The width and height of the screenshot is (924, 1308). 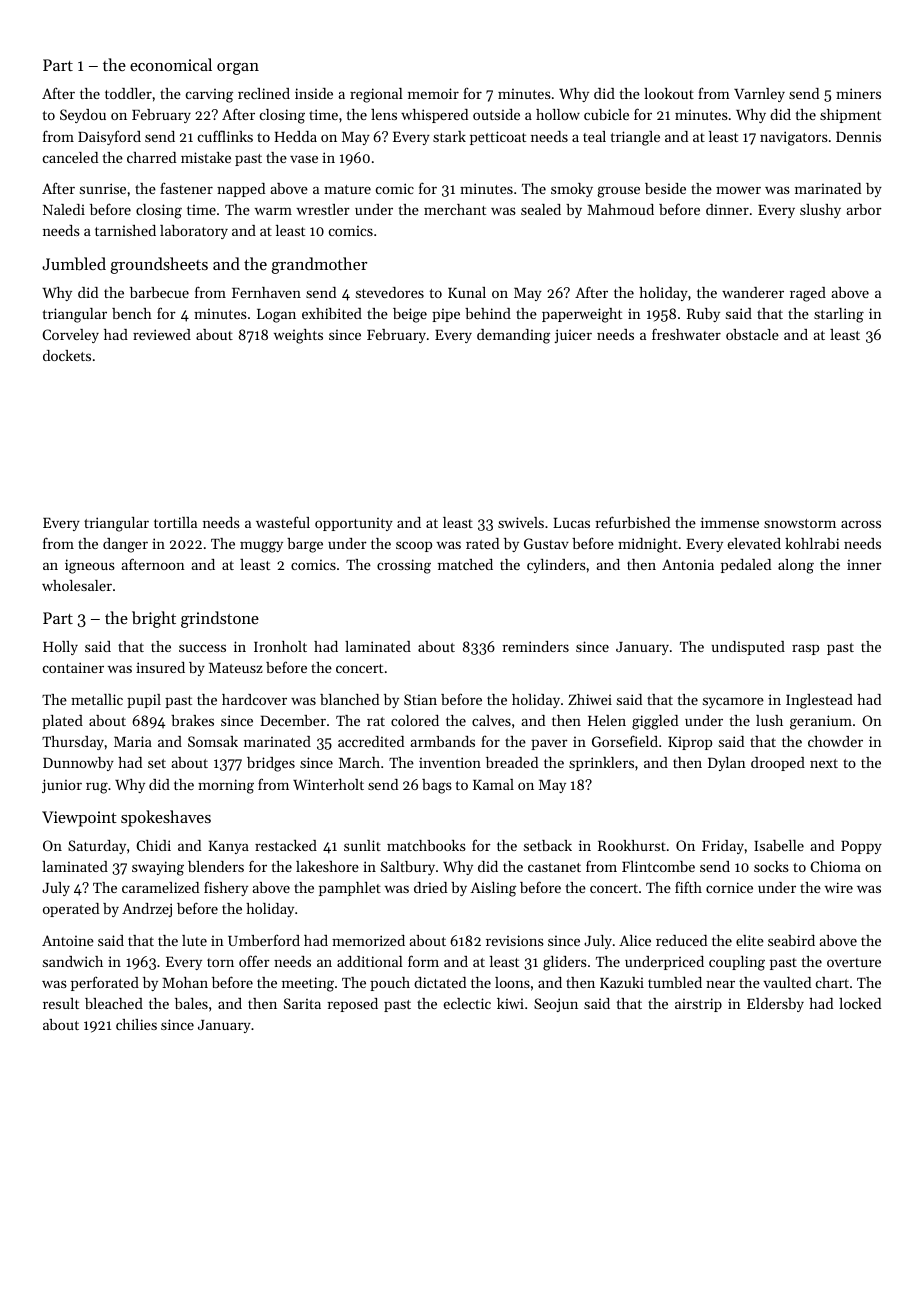 What do you see at coordinates (510, 1003) in the screenshot?
I see `kiwi` at bounding box center [510, 1003].
